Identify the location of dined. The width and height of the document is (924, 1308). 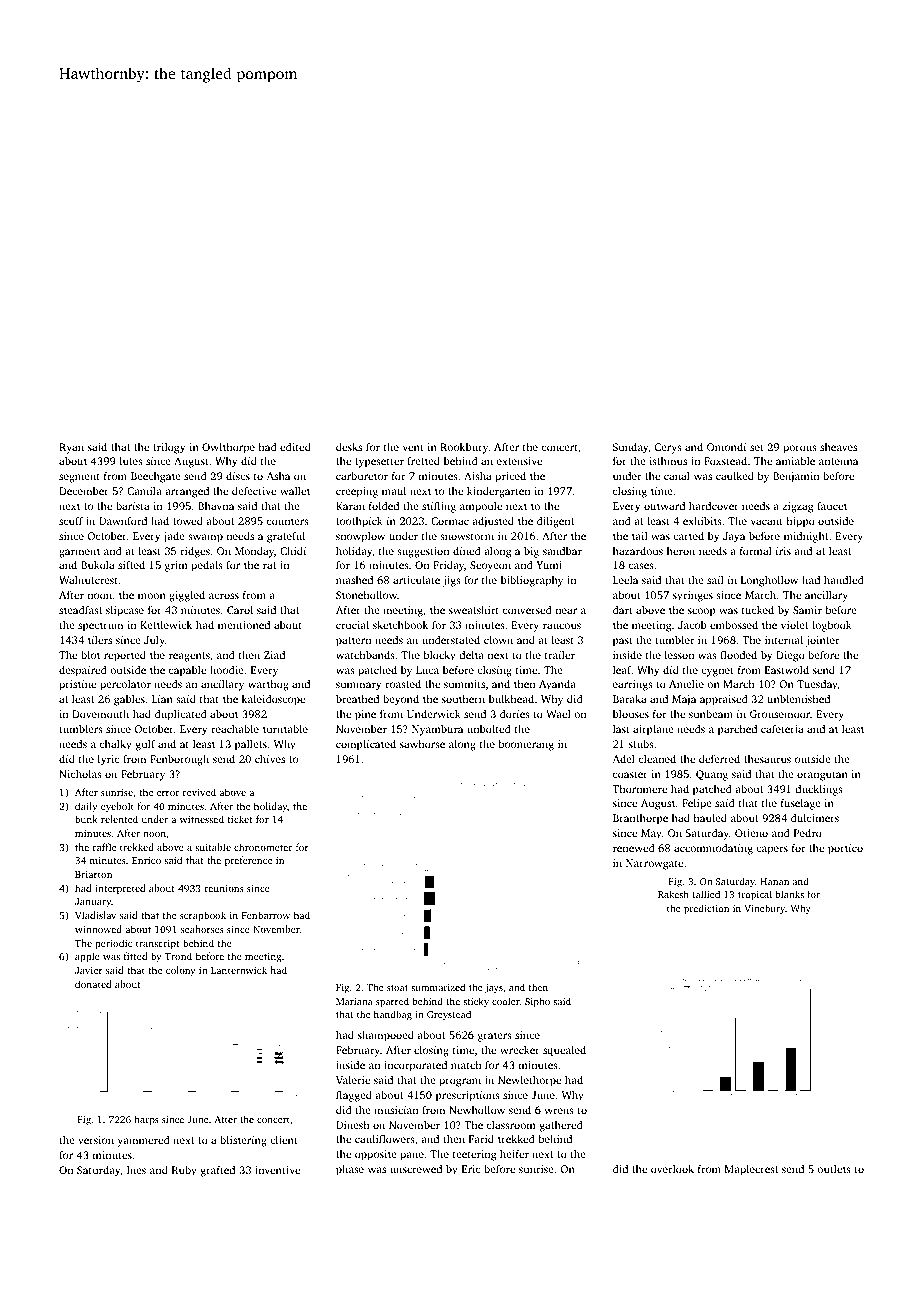
(467, 551).
